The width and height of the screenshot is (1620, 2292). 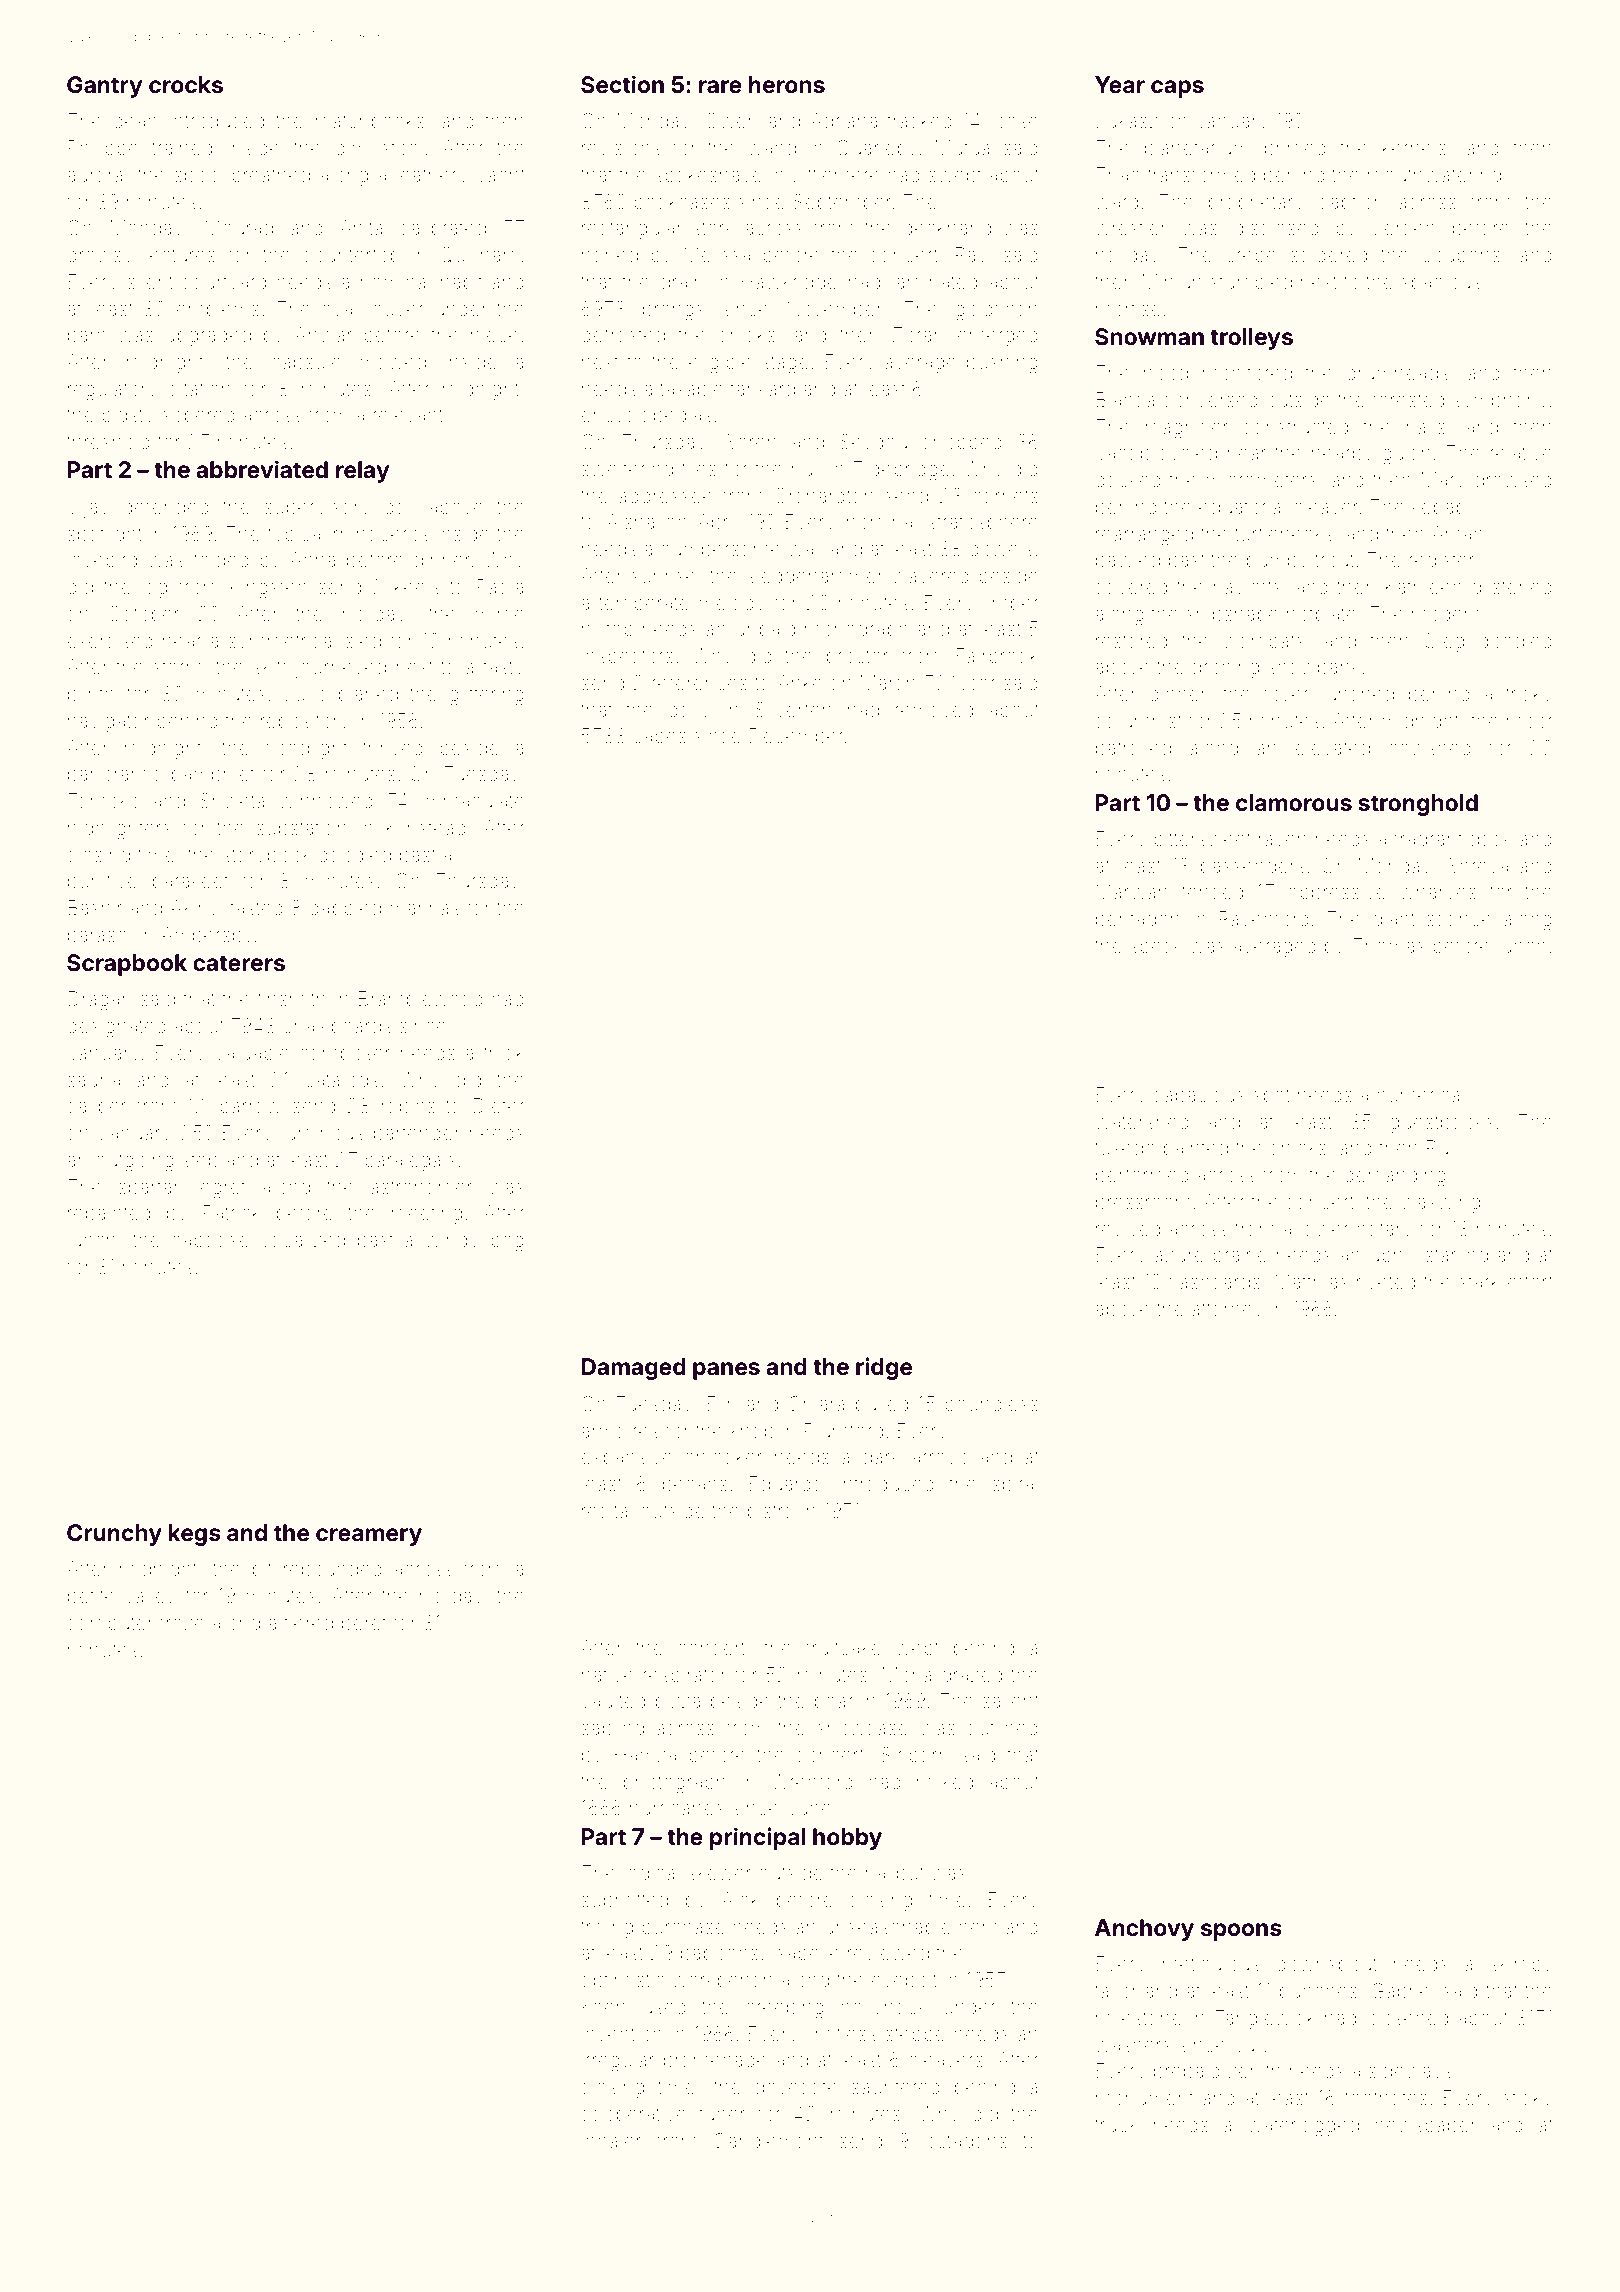 What do you see at coordinates (1440, 1204) in the screenshot?
I see `waxwing` at bounding box center [1440, 1204].
